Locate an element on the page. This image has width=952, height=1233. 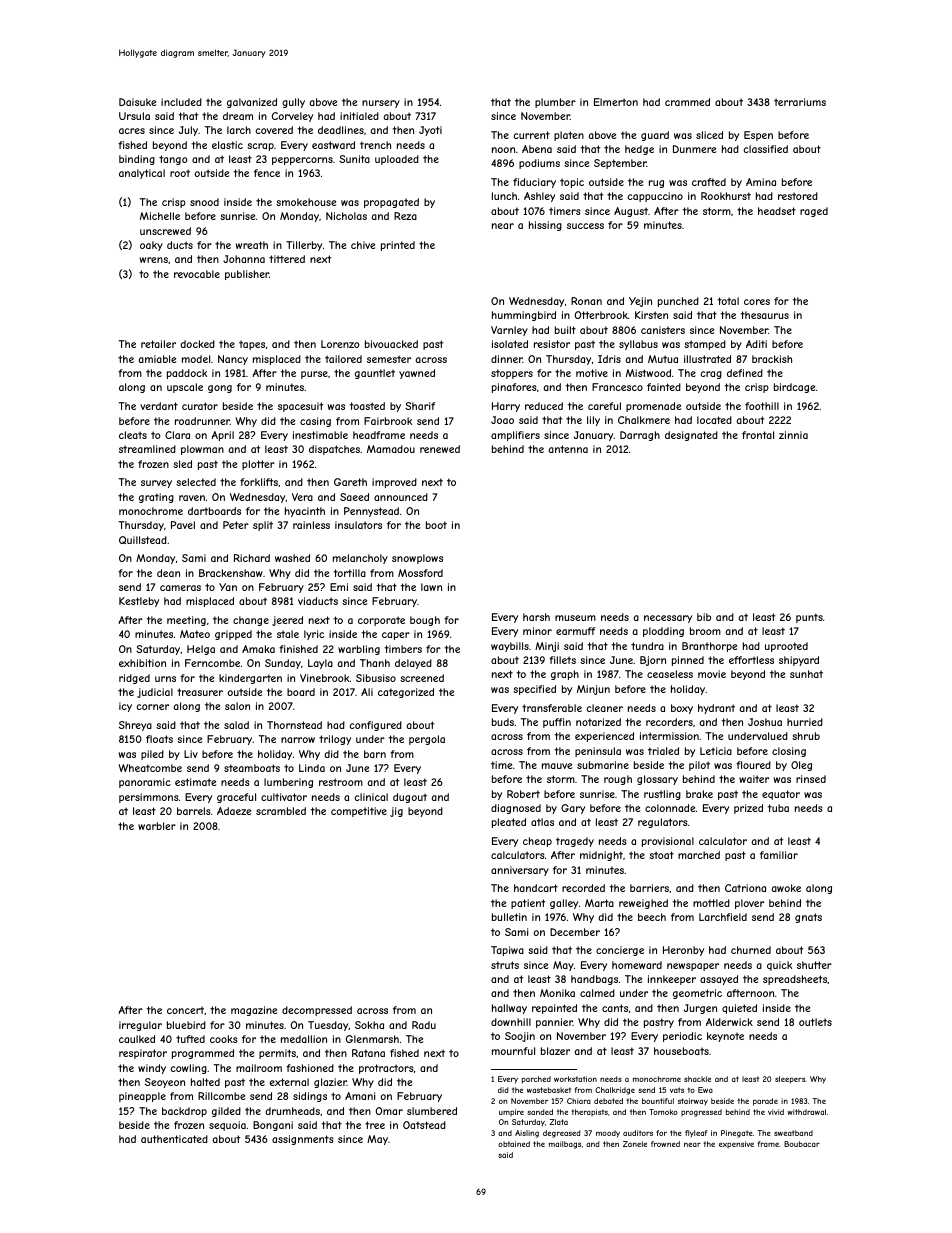
revocable is located at coordinates (197, 274).
